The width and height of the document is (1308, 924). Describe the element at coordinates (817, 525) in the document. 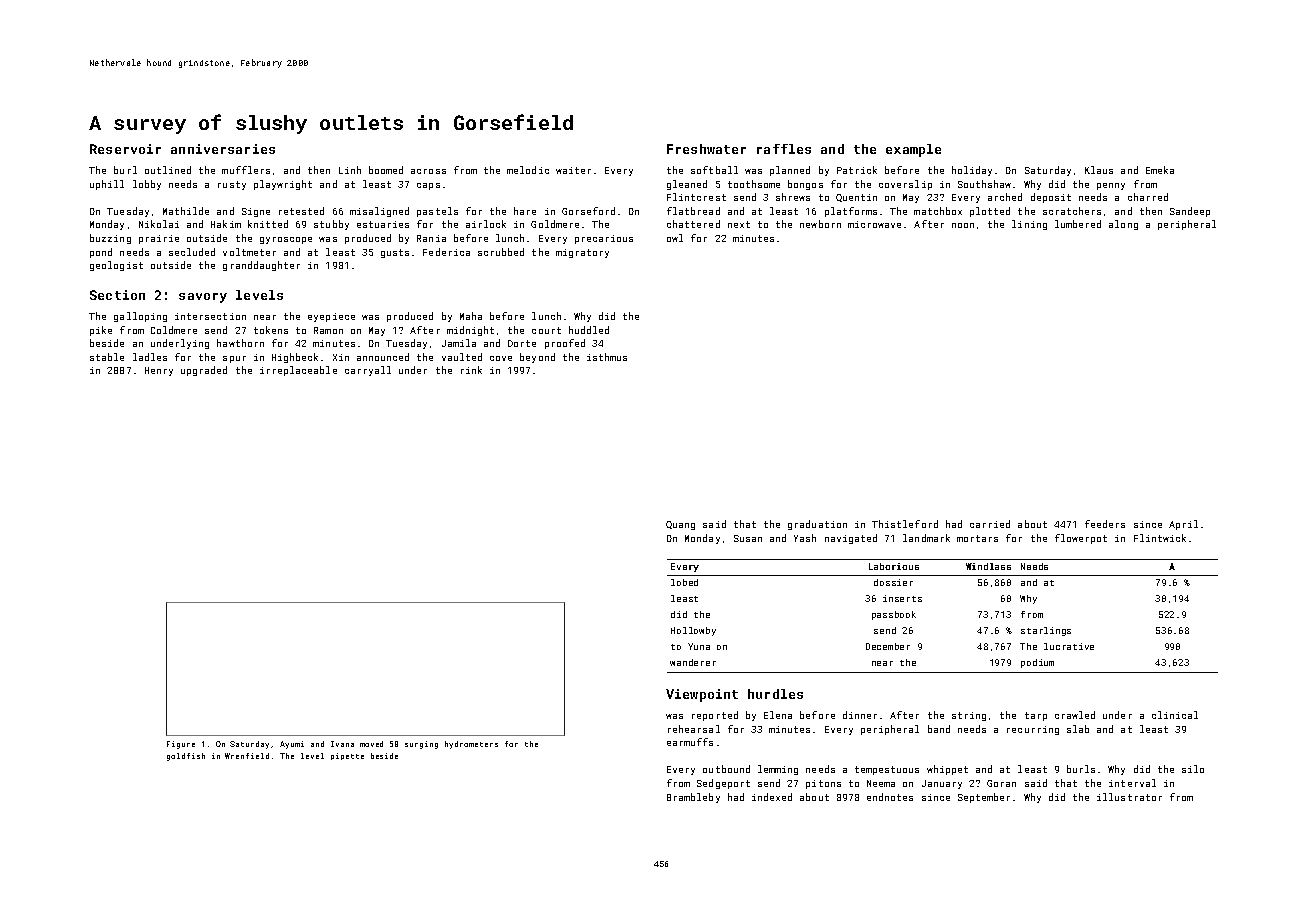

I see `graduation` at that location.
